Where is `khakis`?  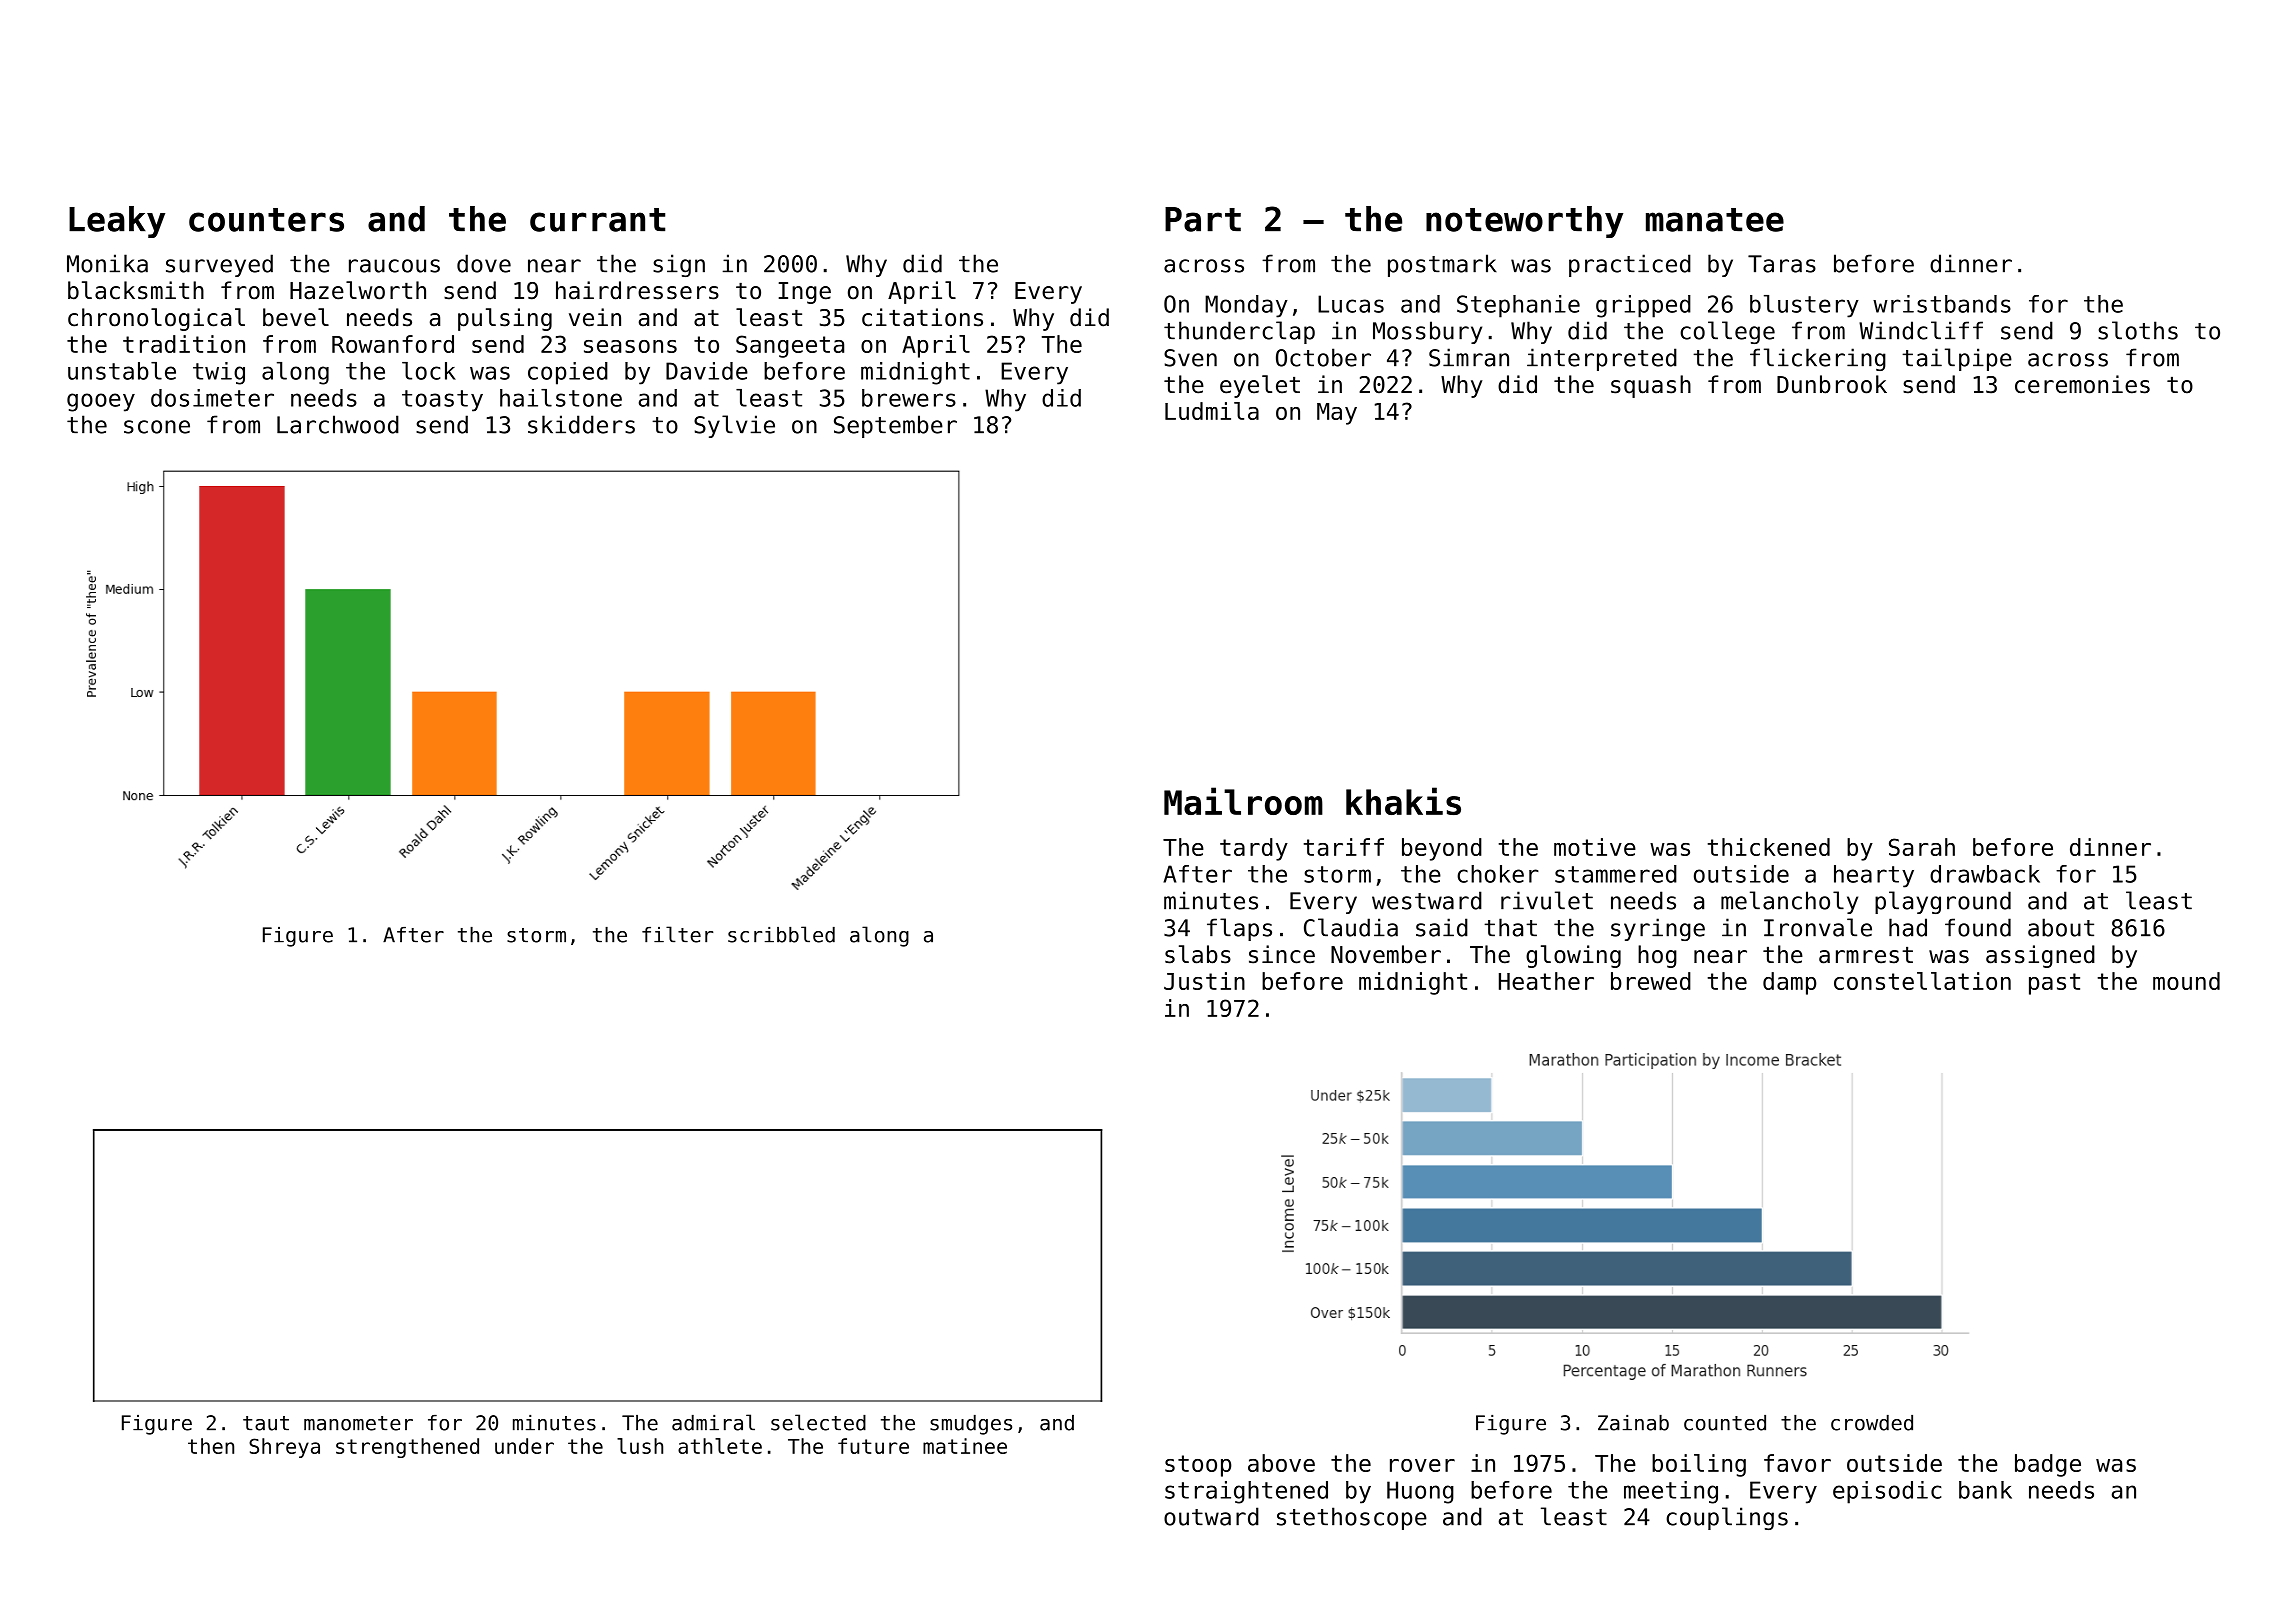 khakis is located at coordinates (1403, 801).
